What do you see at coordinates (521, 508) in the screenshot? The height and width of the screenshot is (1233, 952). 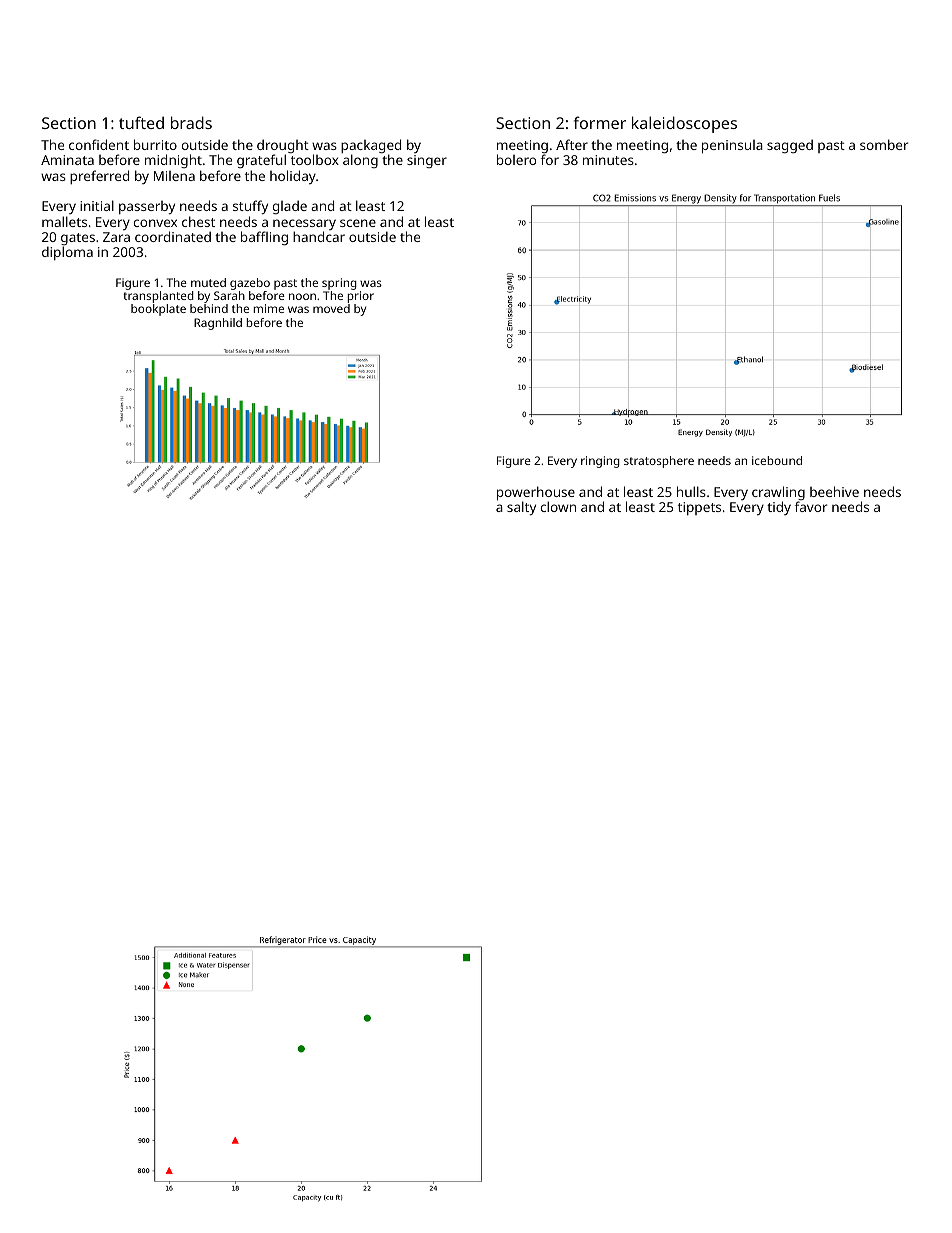 I see `salty` at bounding box center [521, 508].
